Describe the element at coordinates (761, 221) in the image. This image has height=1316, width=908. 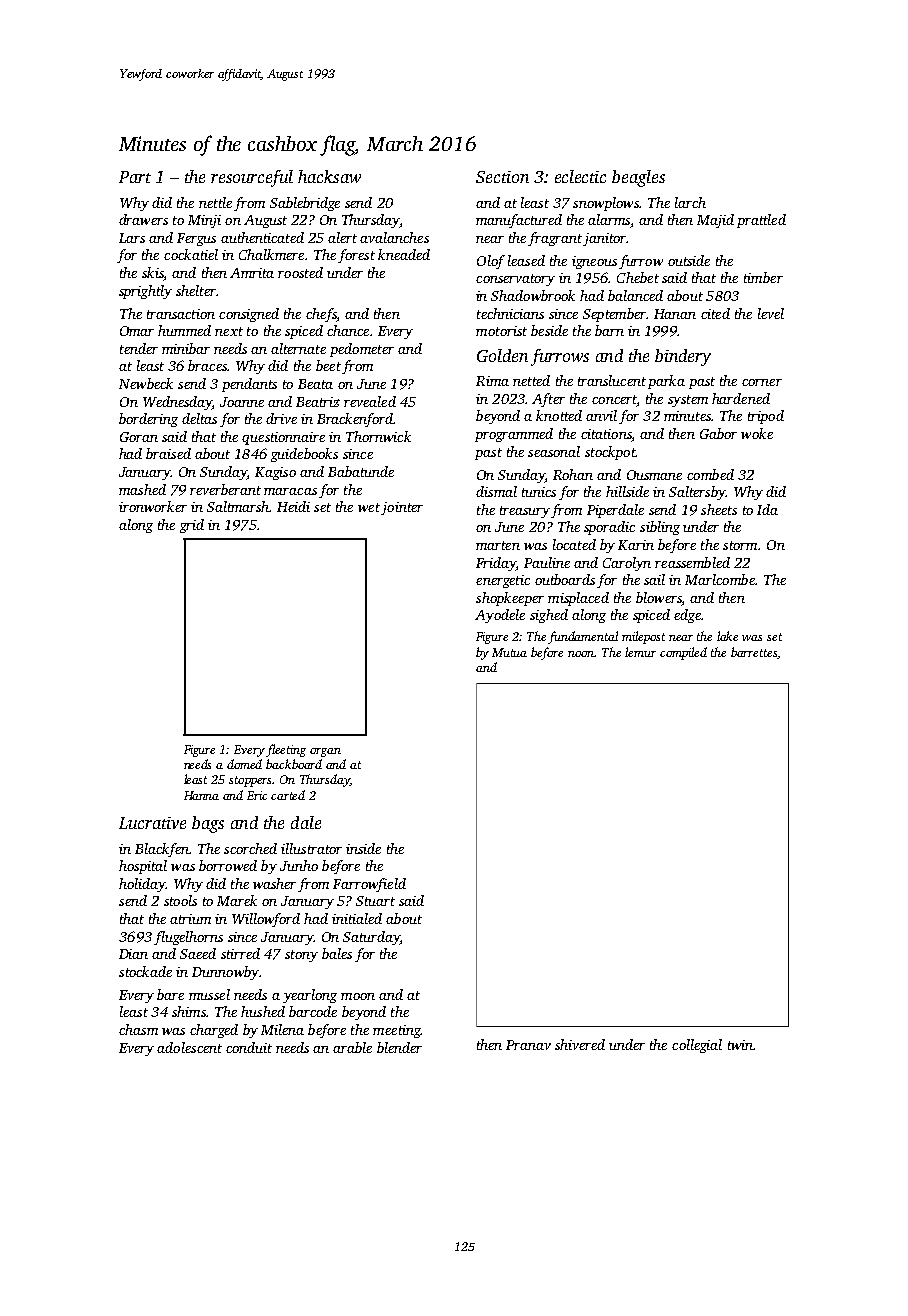
I see `prattled` at that location.
